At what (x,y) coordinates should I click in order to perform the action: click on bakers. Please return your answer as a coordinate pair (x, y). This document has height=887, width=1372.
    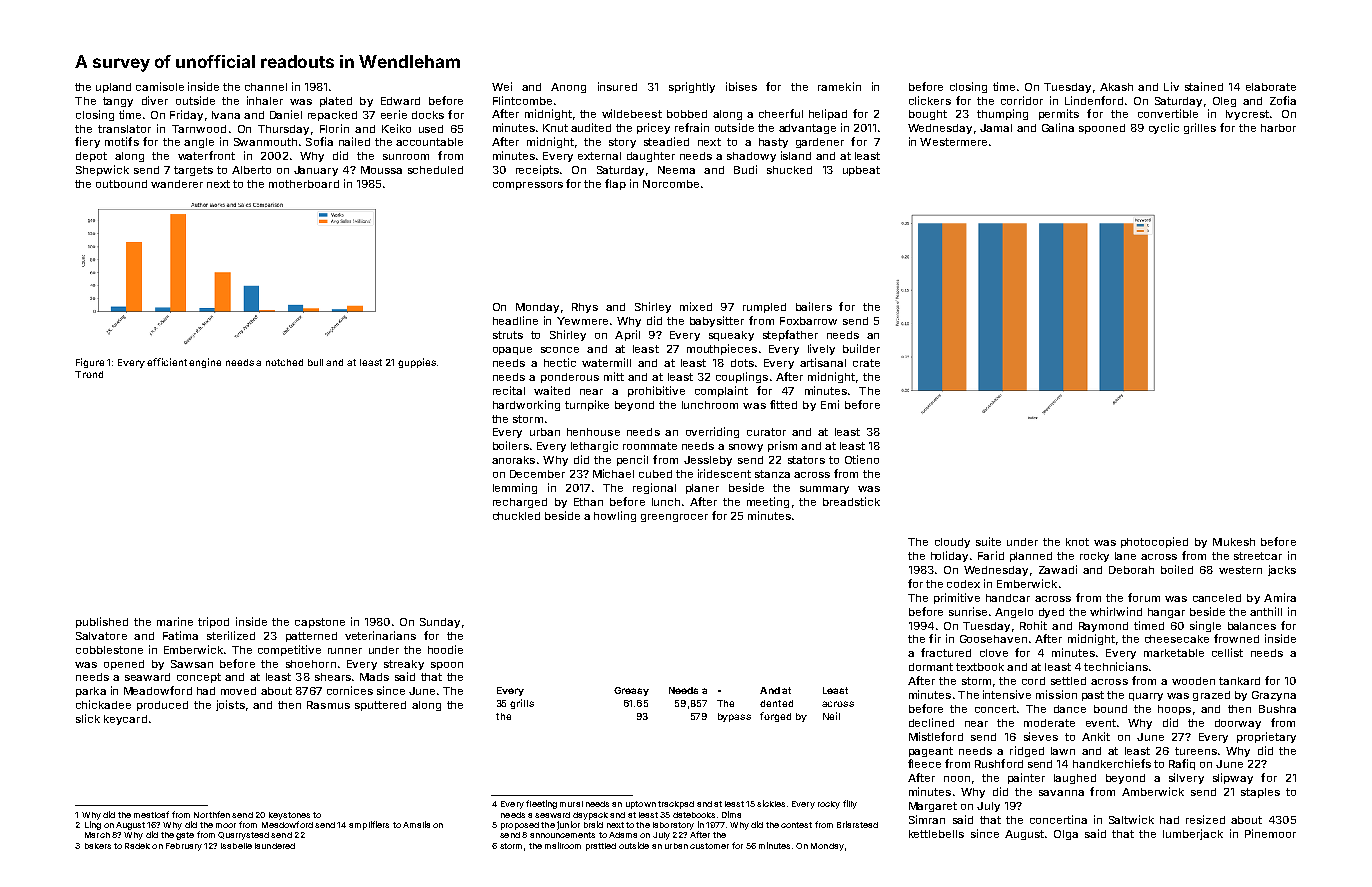
    Looking at the image, I should click on (98, 846).
